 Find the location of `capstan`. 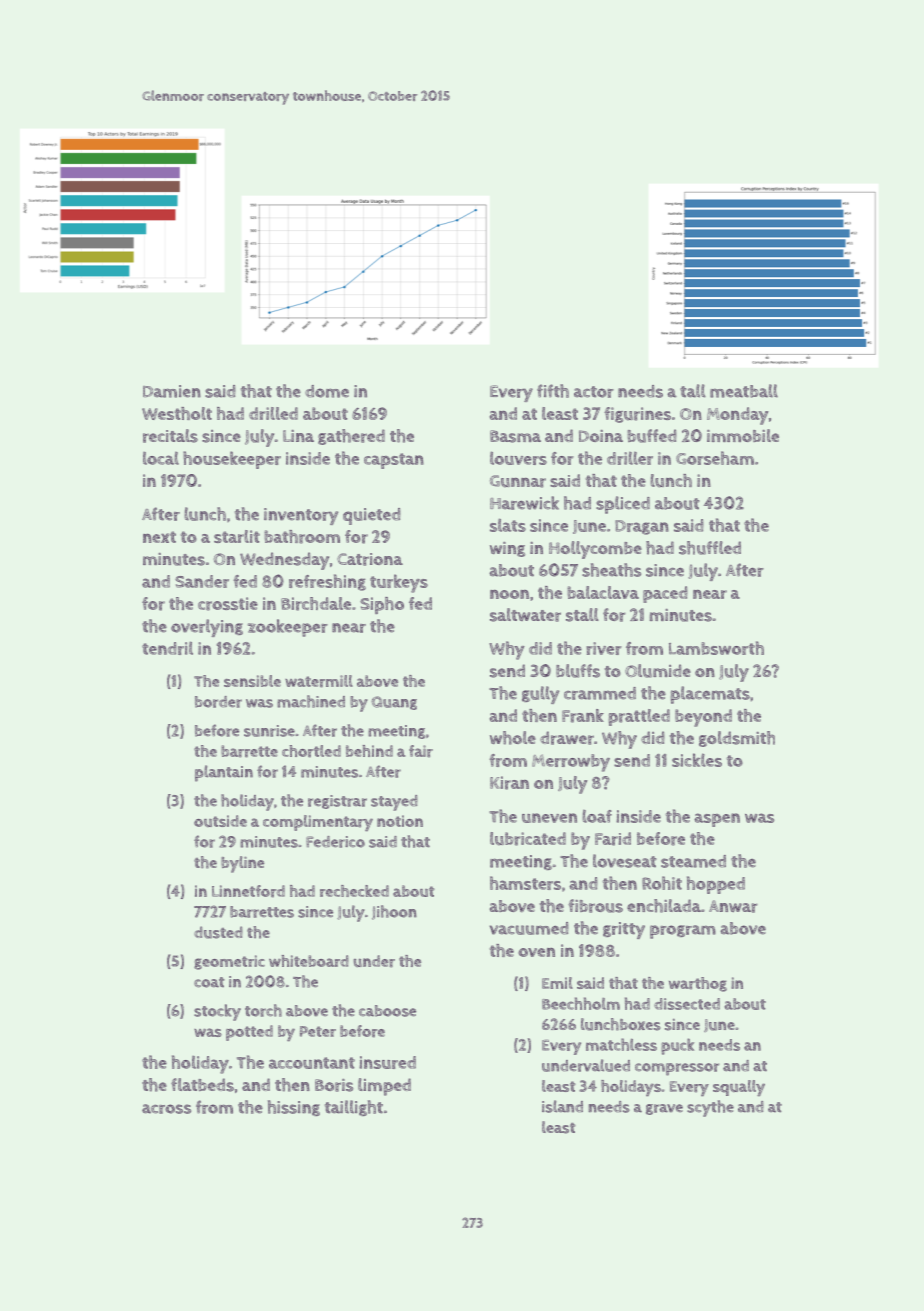

capstan is located at coordinates (394, 461).
